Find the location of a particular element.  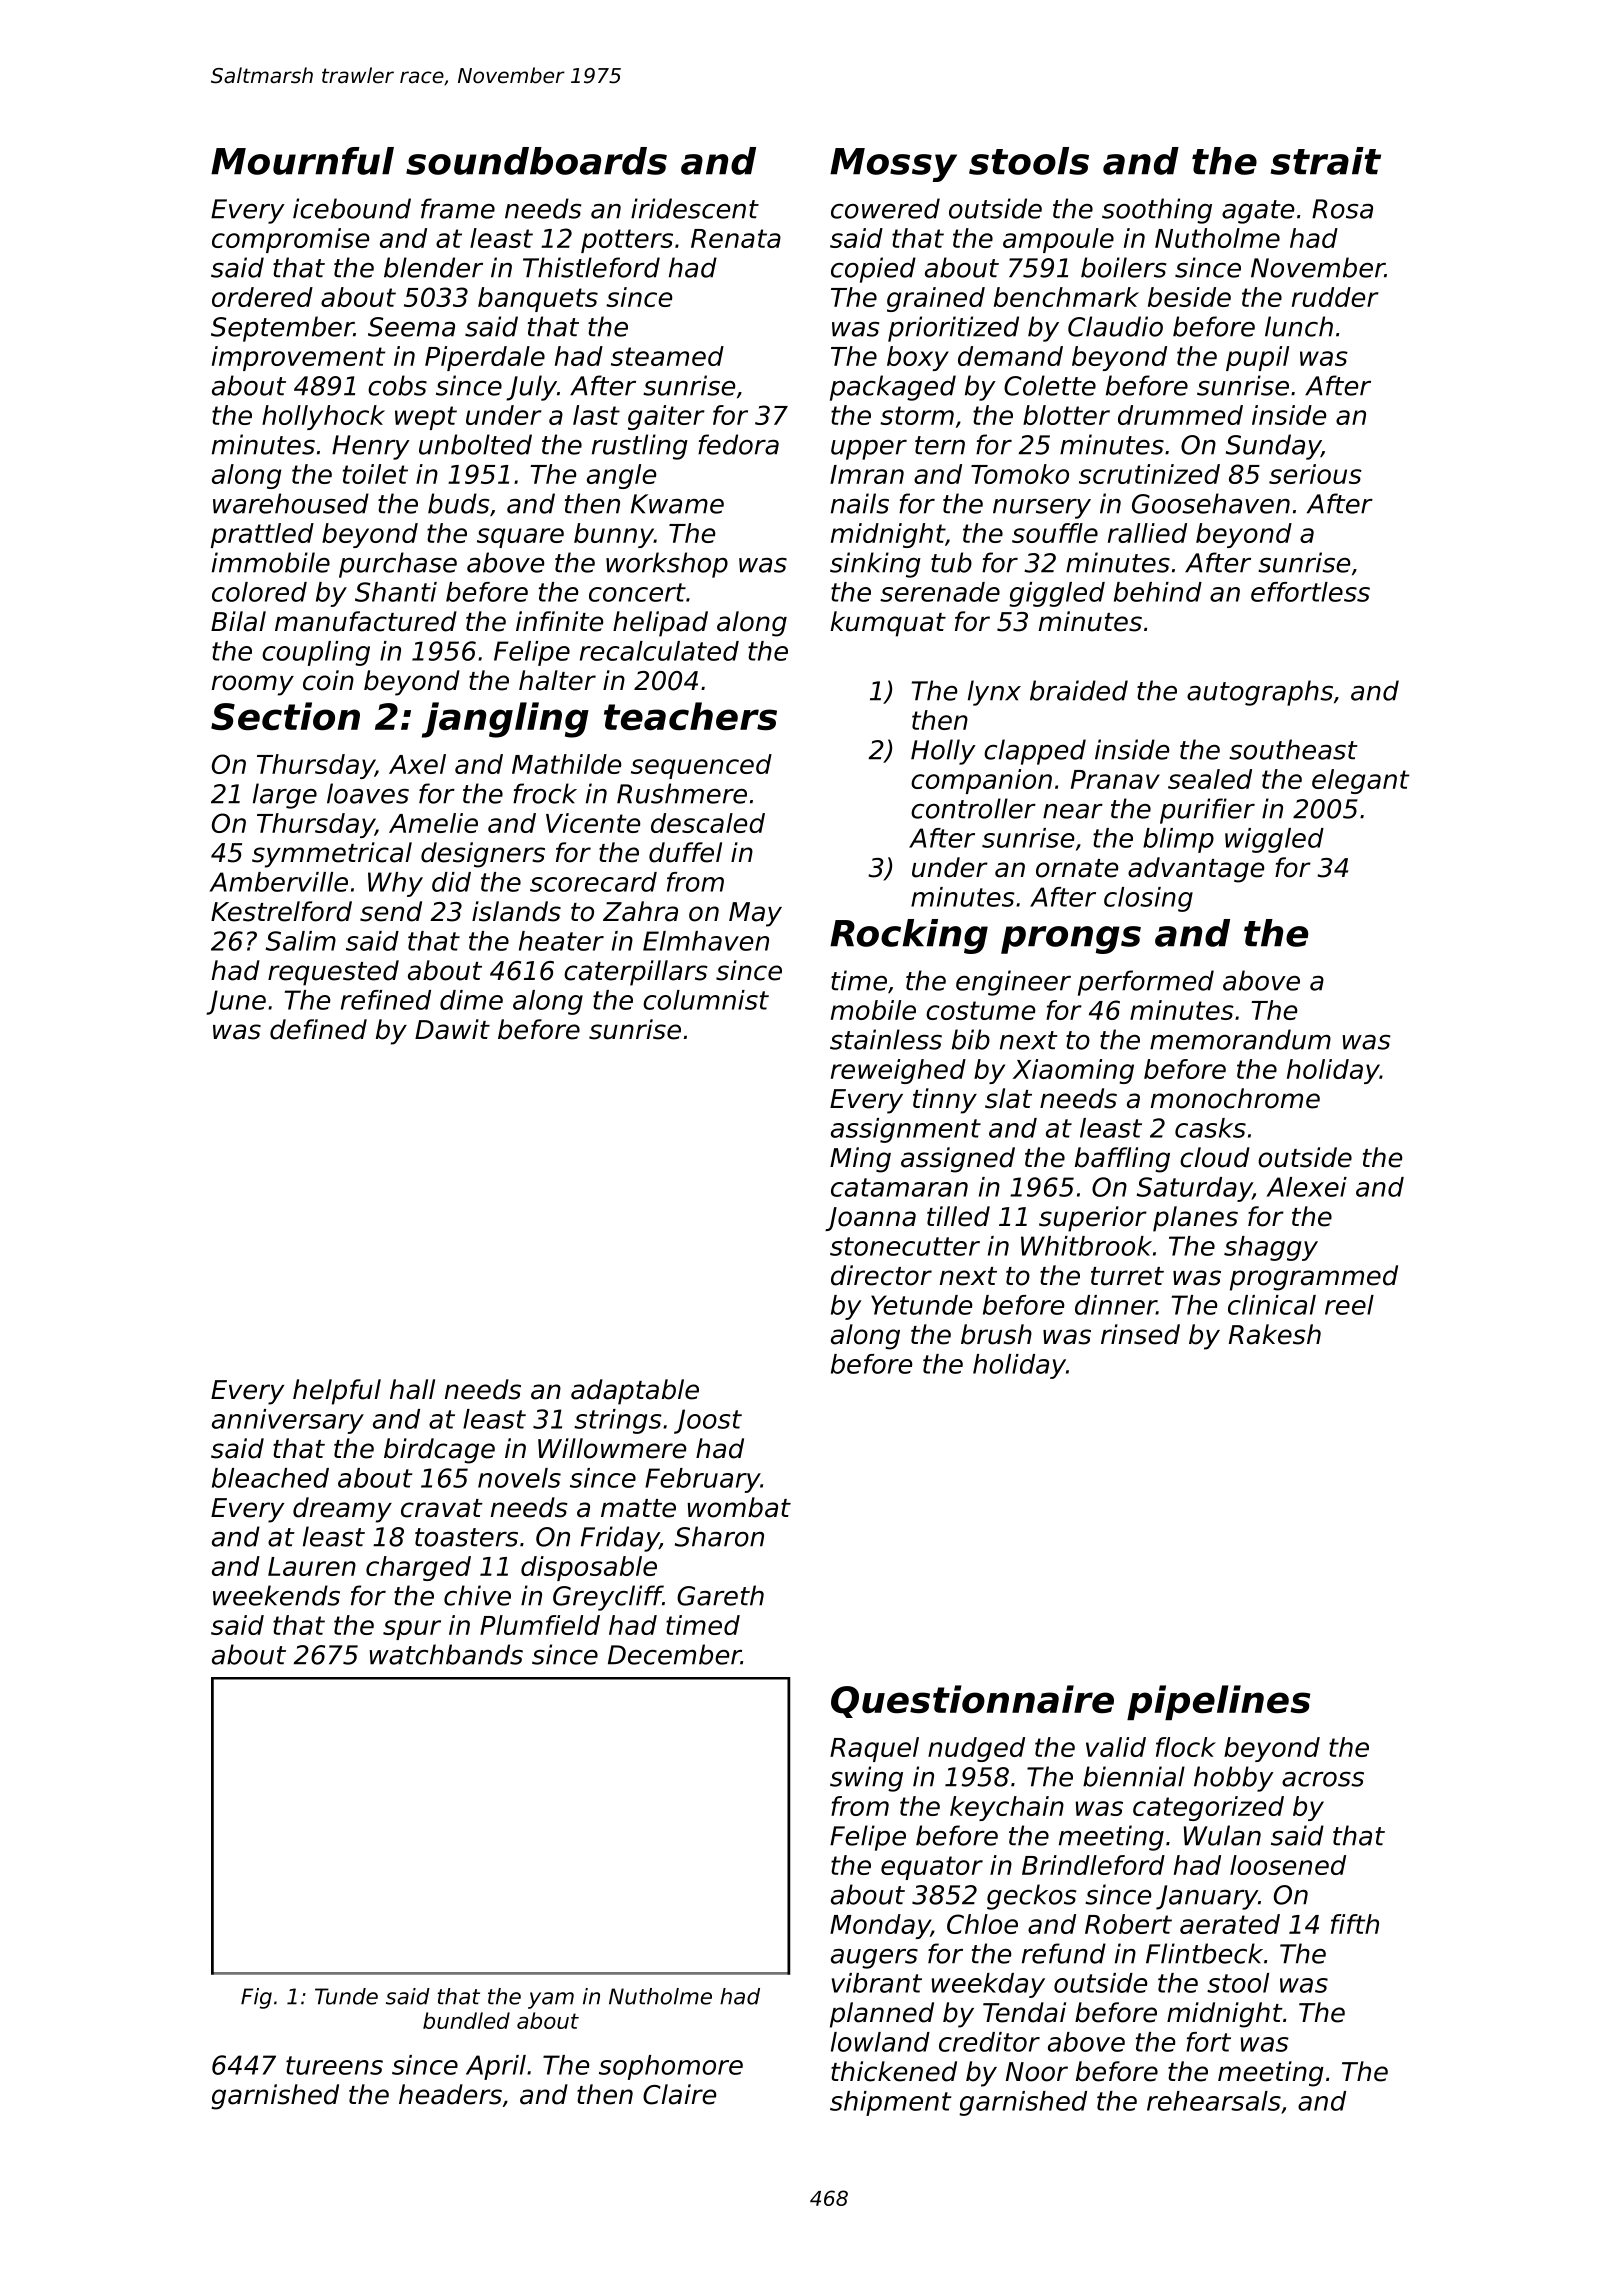

Mournful is located at coordinates (302, 161).
